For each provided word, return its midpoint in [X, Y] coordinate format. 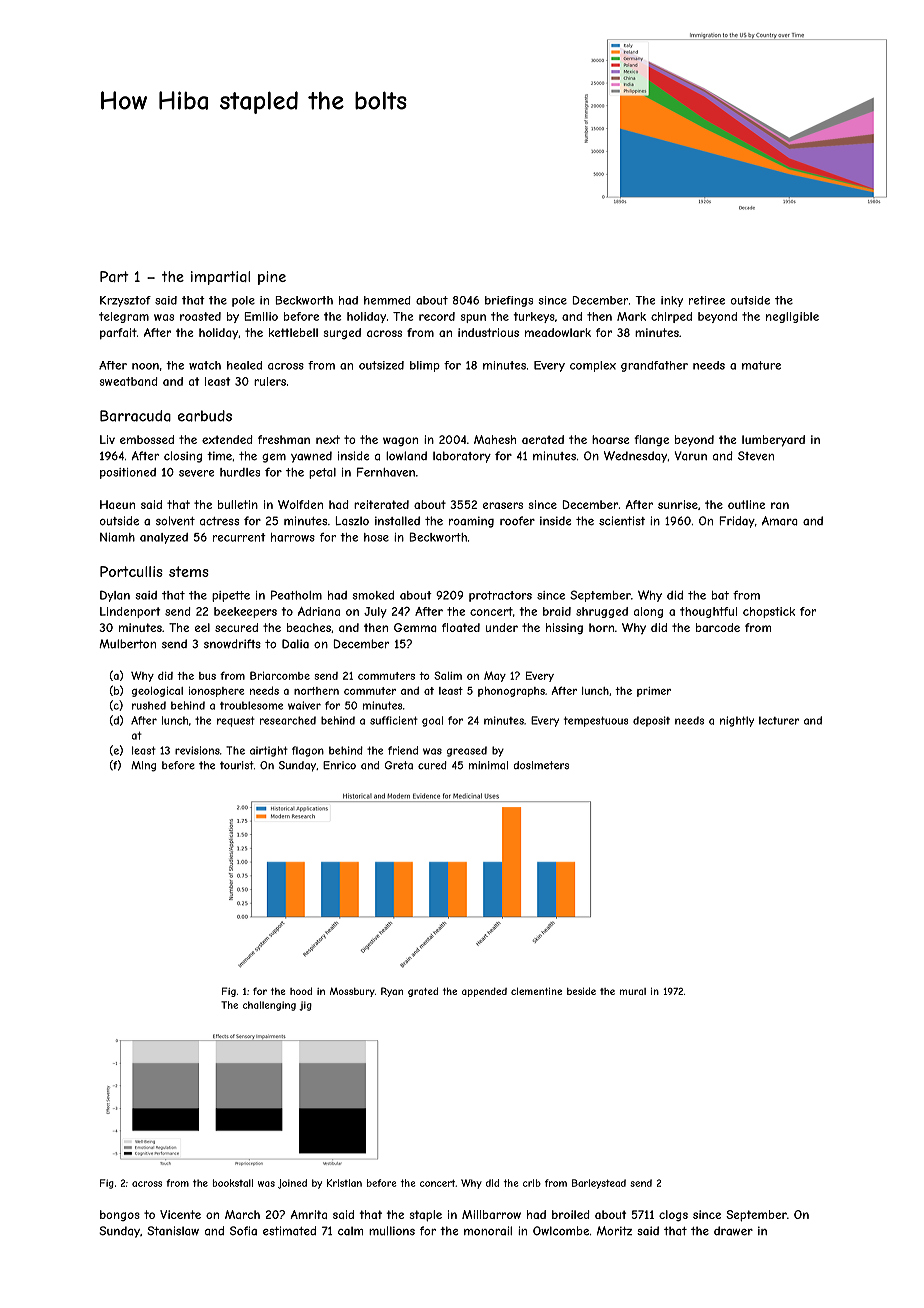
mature [761, 365]
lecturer [779, 720]
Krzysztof [125, 301]
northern [316, 691]
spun [473, 318]
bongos [120, 1215]
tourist [237, 765]
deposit [651, 721]
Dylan [115, 596]
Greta [399, 765]
